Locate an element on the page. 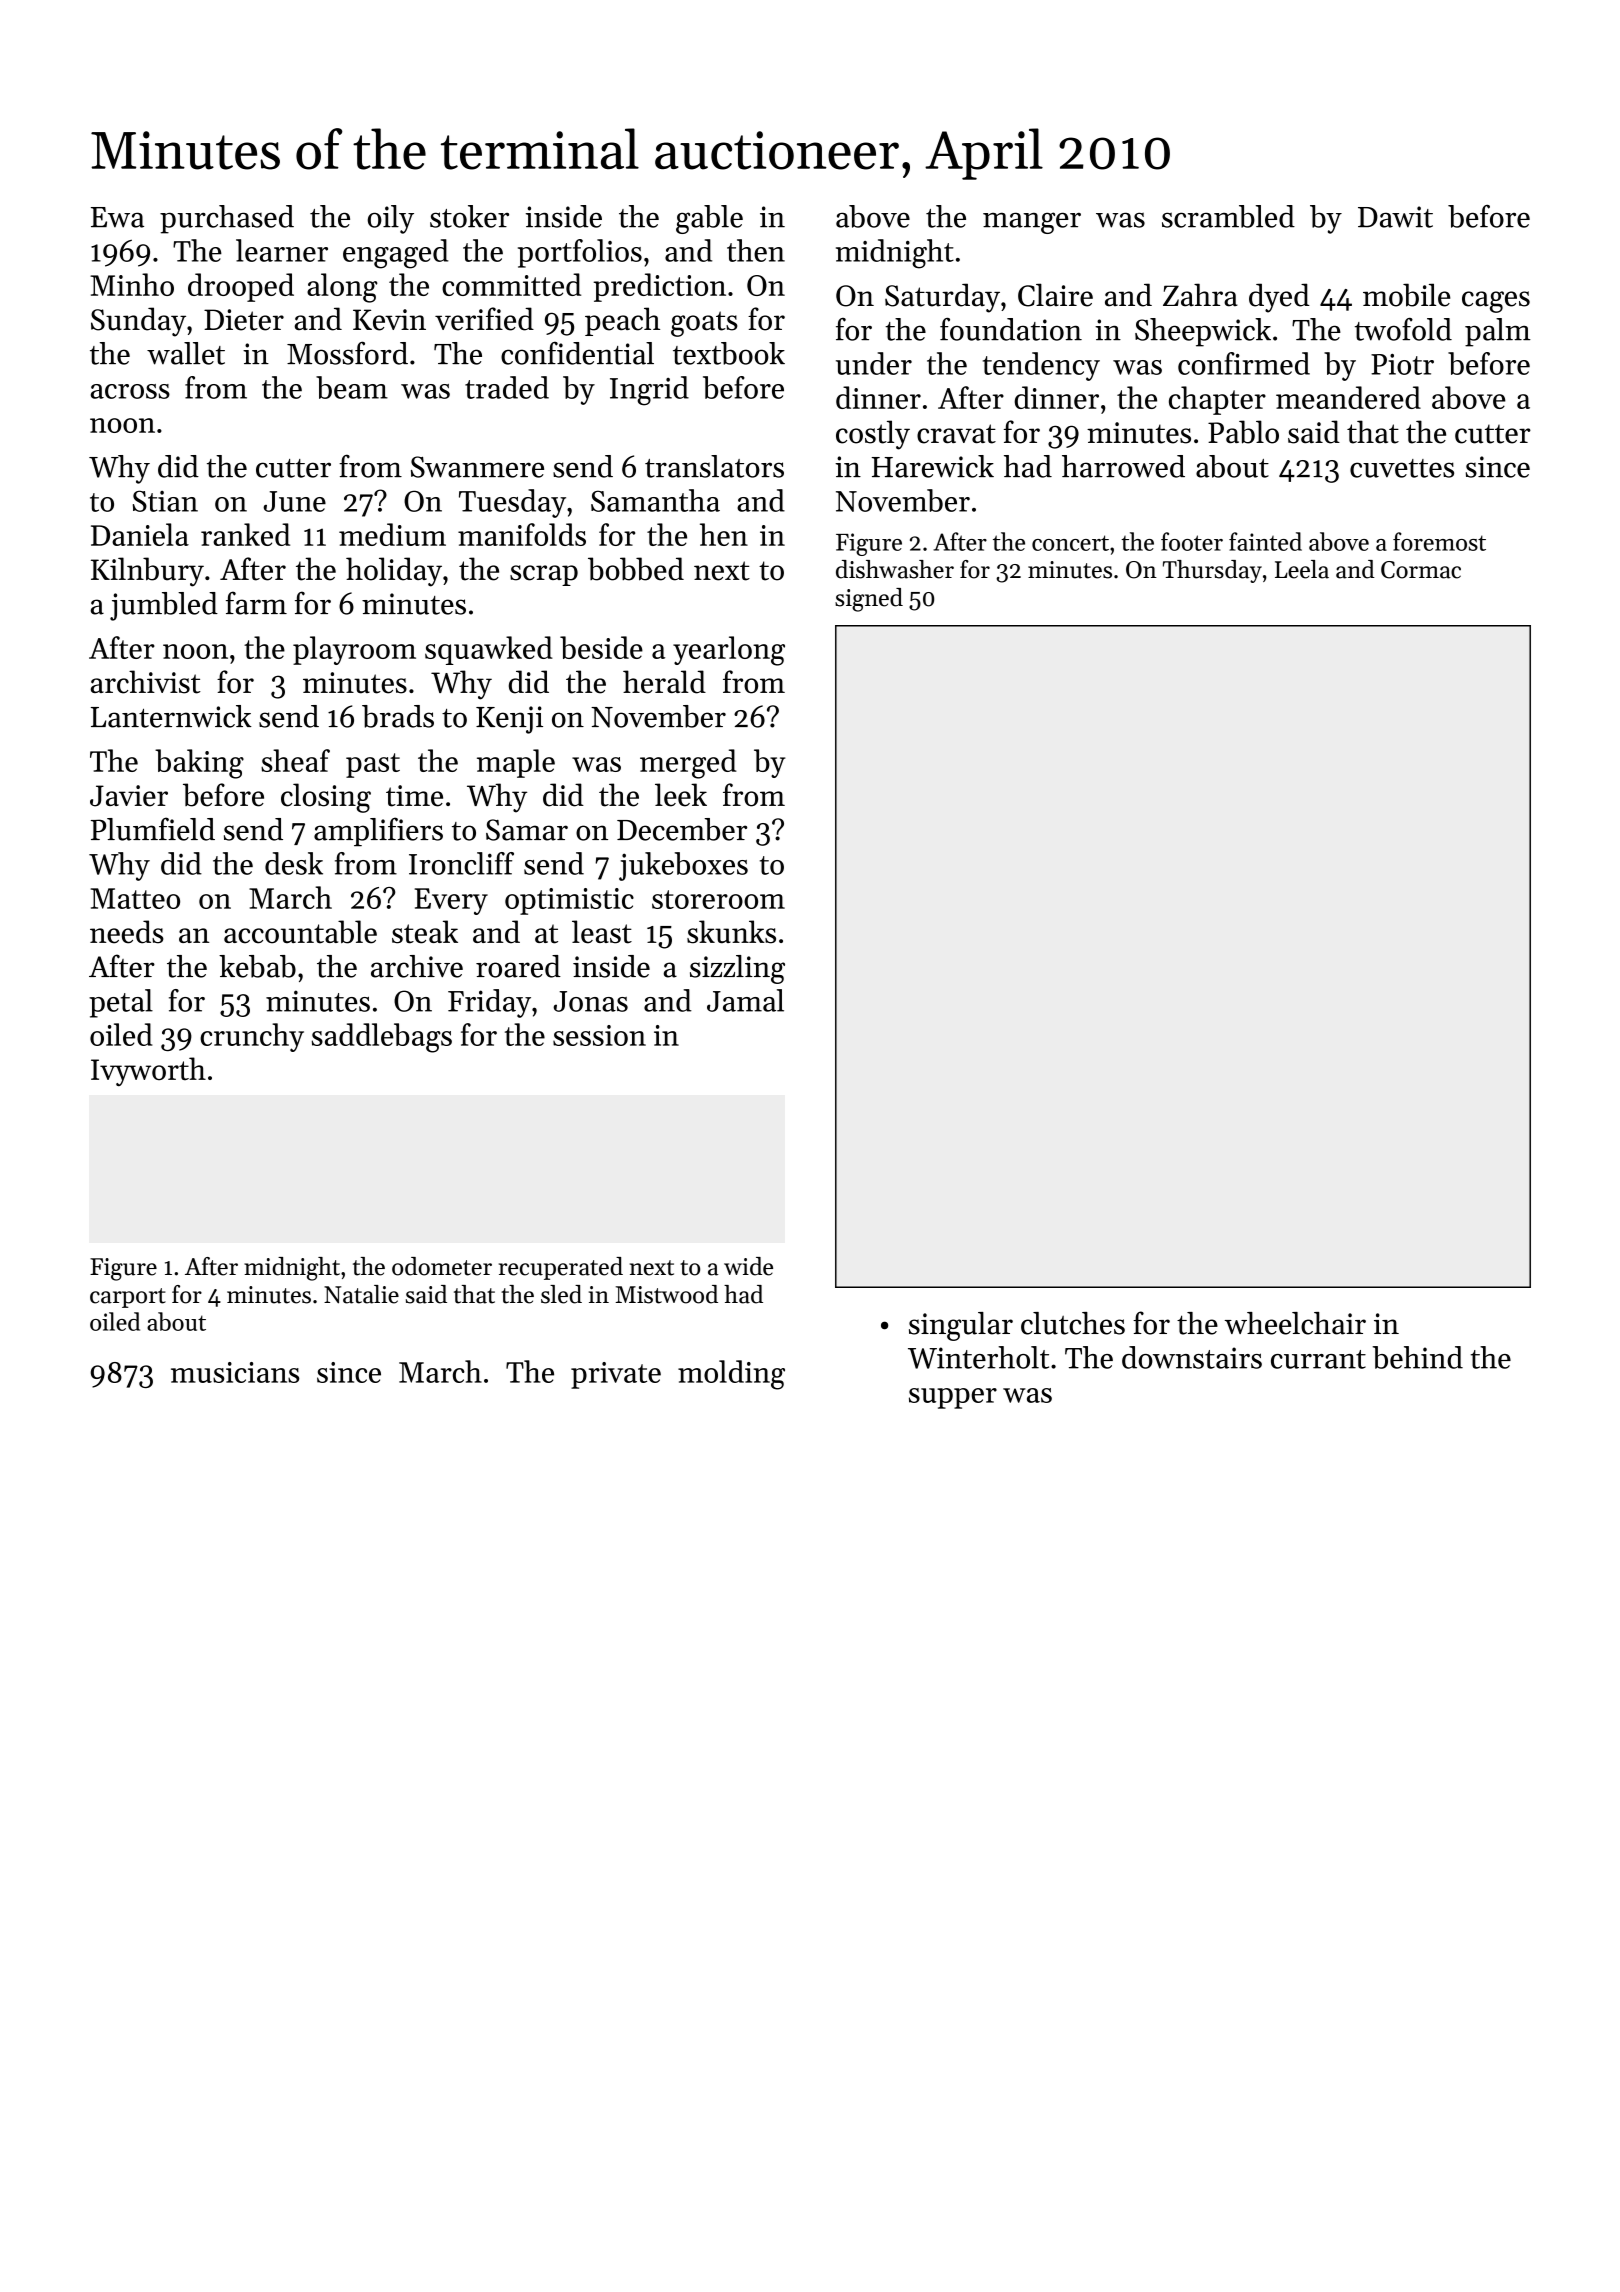  leek is located at coordinates (681, 795).
